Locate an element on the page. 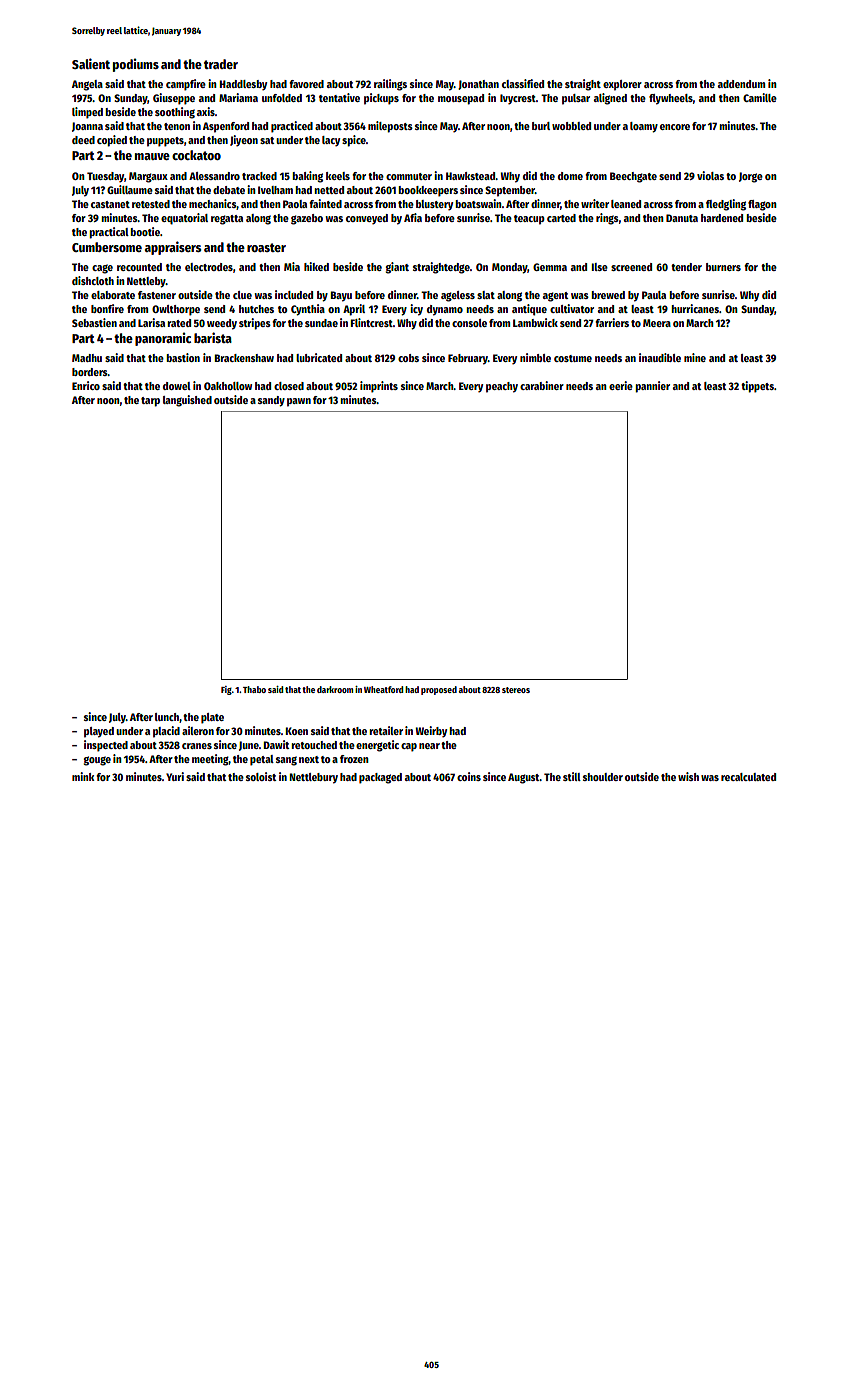 This image has width=849, height=1400. tippets is located at coordinates (757, 387).
